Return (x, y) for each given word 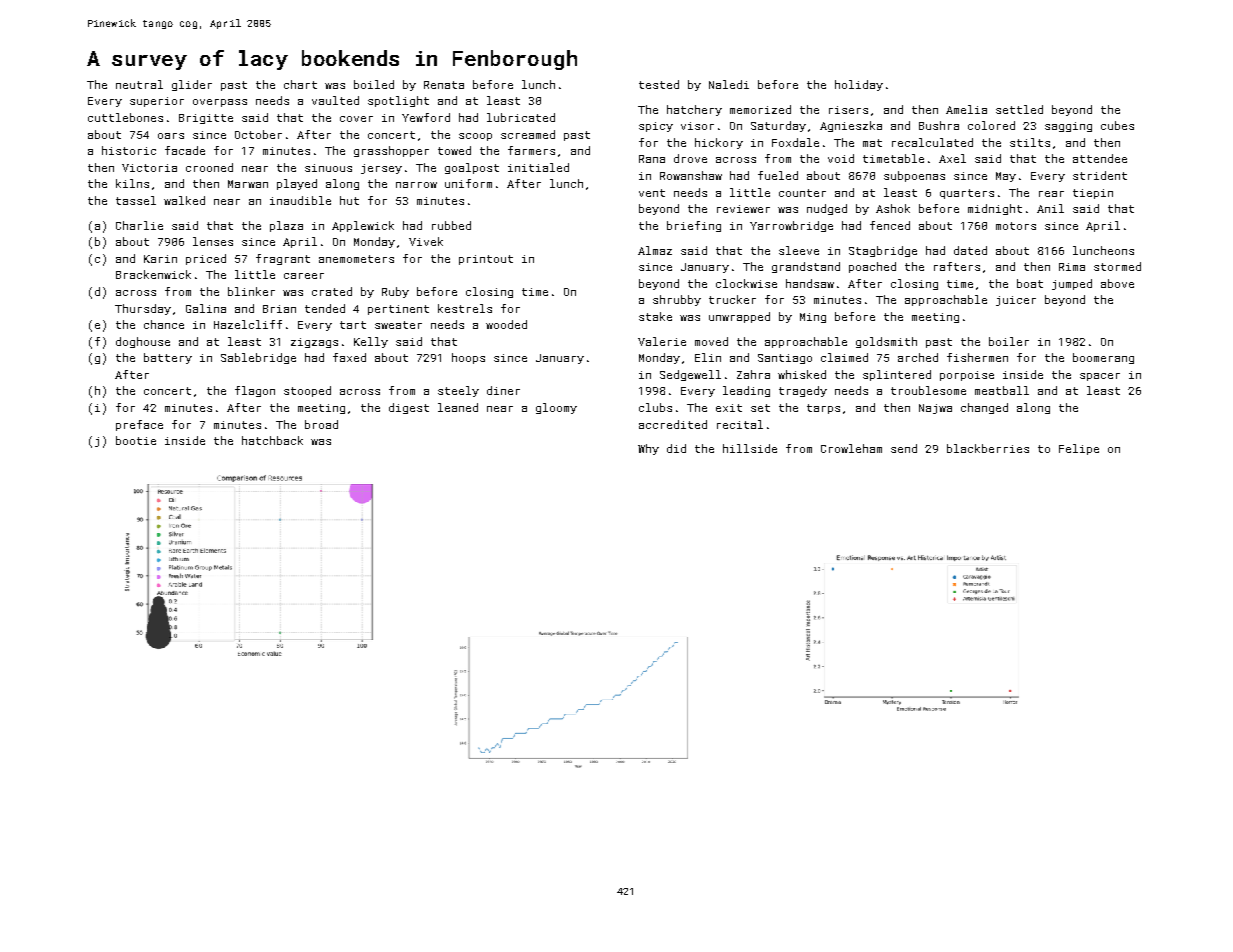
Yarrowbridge (791, 226)
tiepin (1093, 194)
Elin (708, 357)
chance (164, 324)
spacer (1100, 377)
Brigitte (206, 119)
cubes (1117, 125)
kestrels (465, 308)
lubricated (521, 117)
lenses (213, 241)
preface (139, 425)
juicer (1016, 301)
